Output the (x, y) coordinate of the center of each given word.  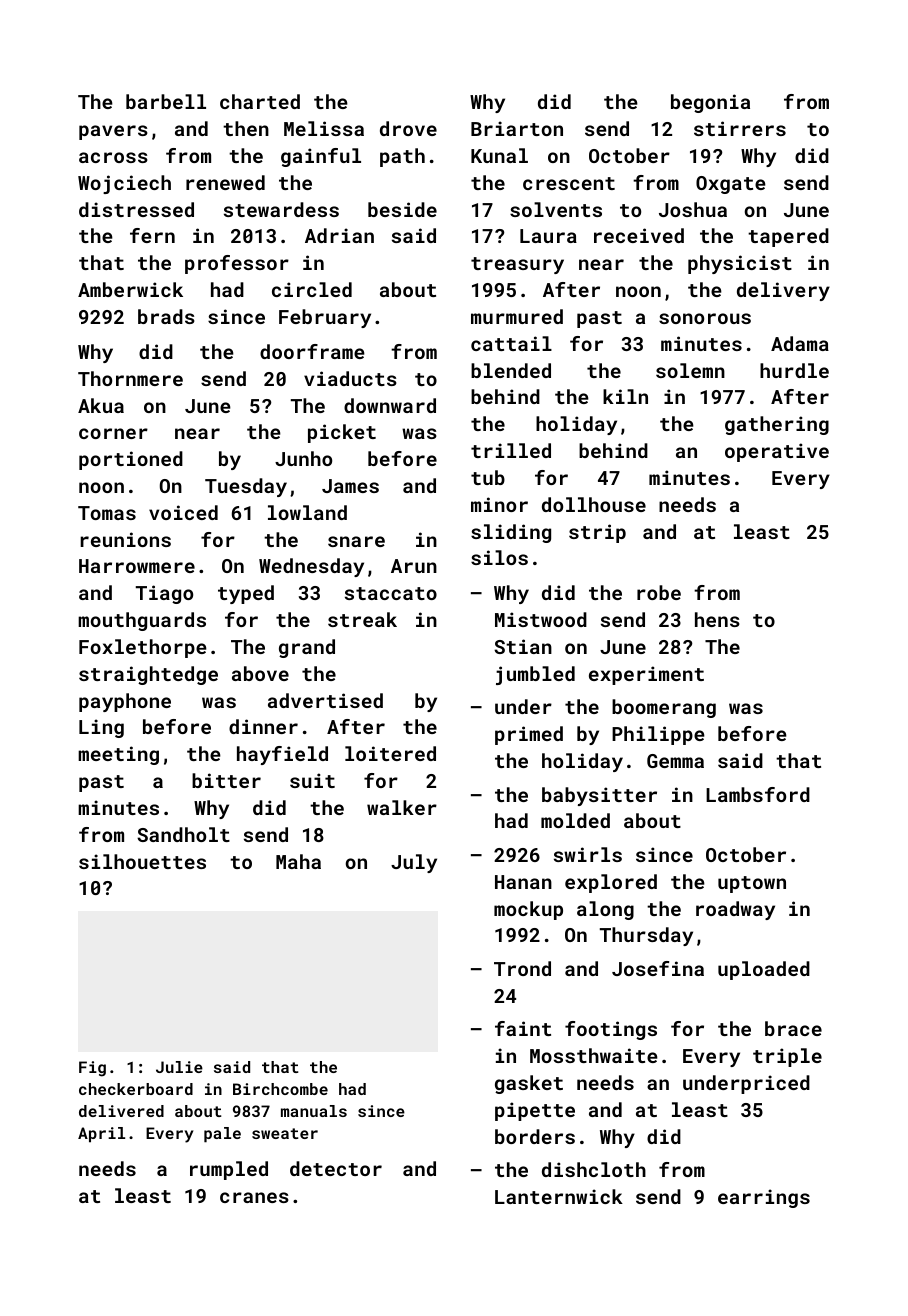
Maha (298, 861)
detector (336, 1168)
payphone (125, 702)
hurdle (794, 370)
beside (402, 209)
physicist (740, 264)
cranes (254, 1197)
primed (529, 735)
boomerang (664, 708)
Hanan (523, 882)
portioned (131, 460)
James (350, 486)
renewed (225, 182)
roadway (735, 910)
